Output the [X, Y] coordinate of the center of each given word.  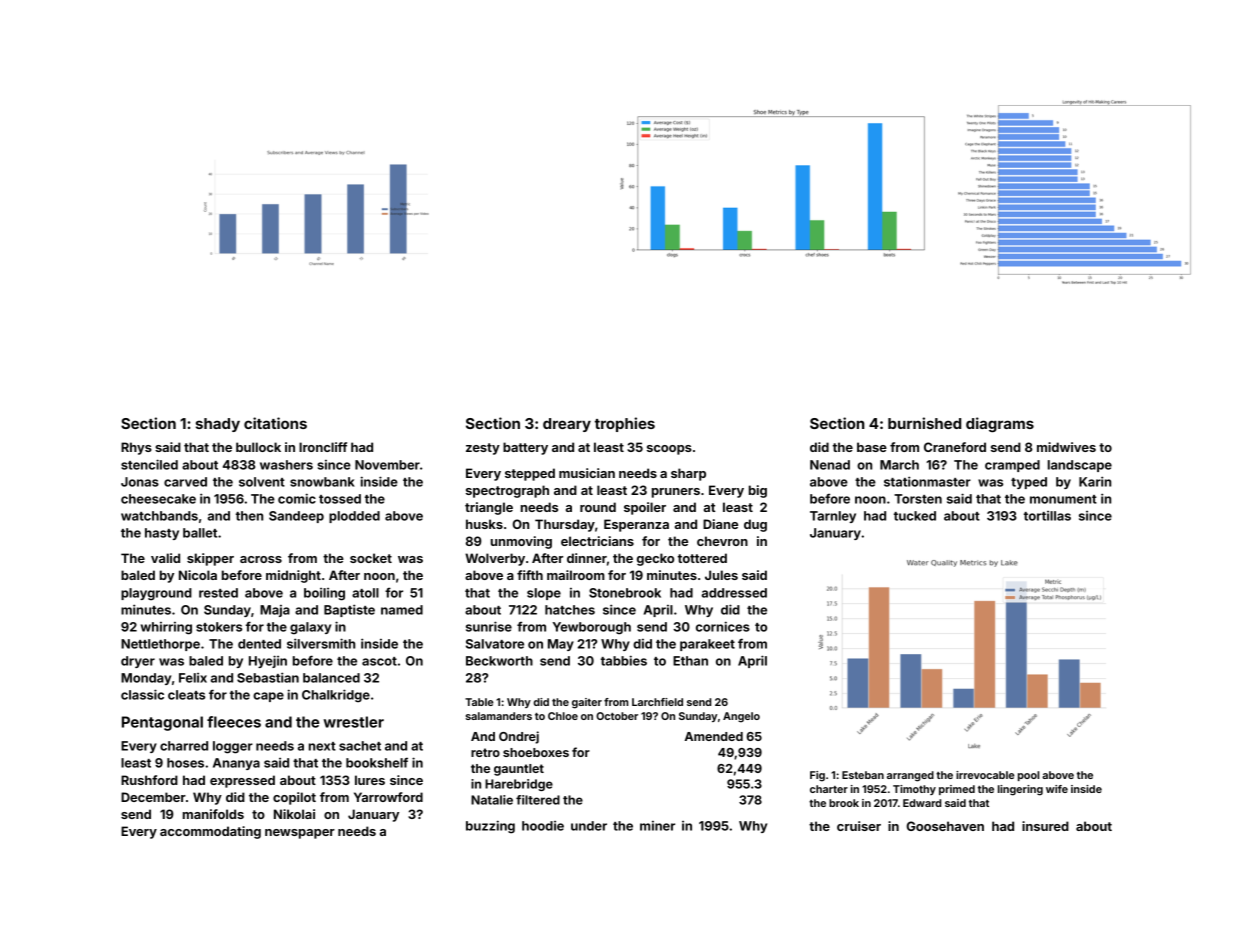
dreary [567, 425]
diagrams [1000, 424]
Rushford [149, 780]
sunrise [489, 626]
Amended [714, 736]
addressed [734, 593]
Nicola [198, 575]
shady [218, 425]
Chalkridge [336, 696]
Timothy [914, 790]
